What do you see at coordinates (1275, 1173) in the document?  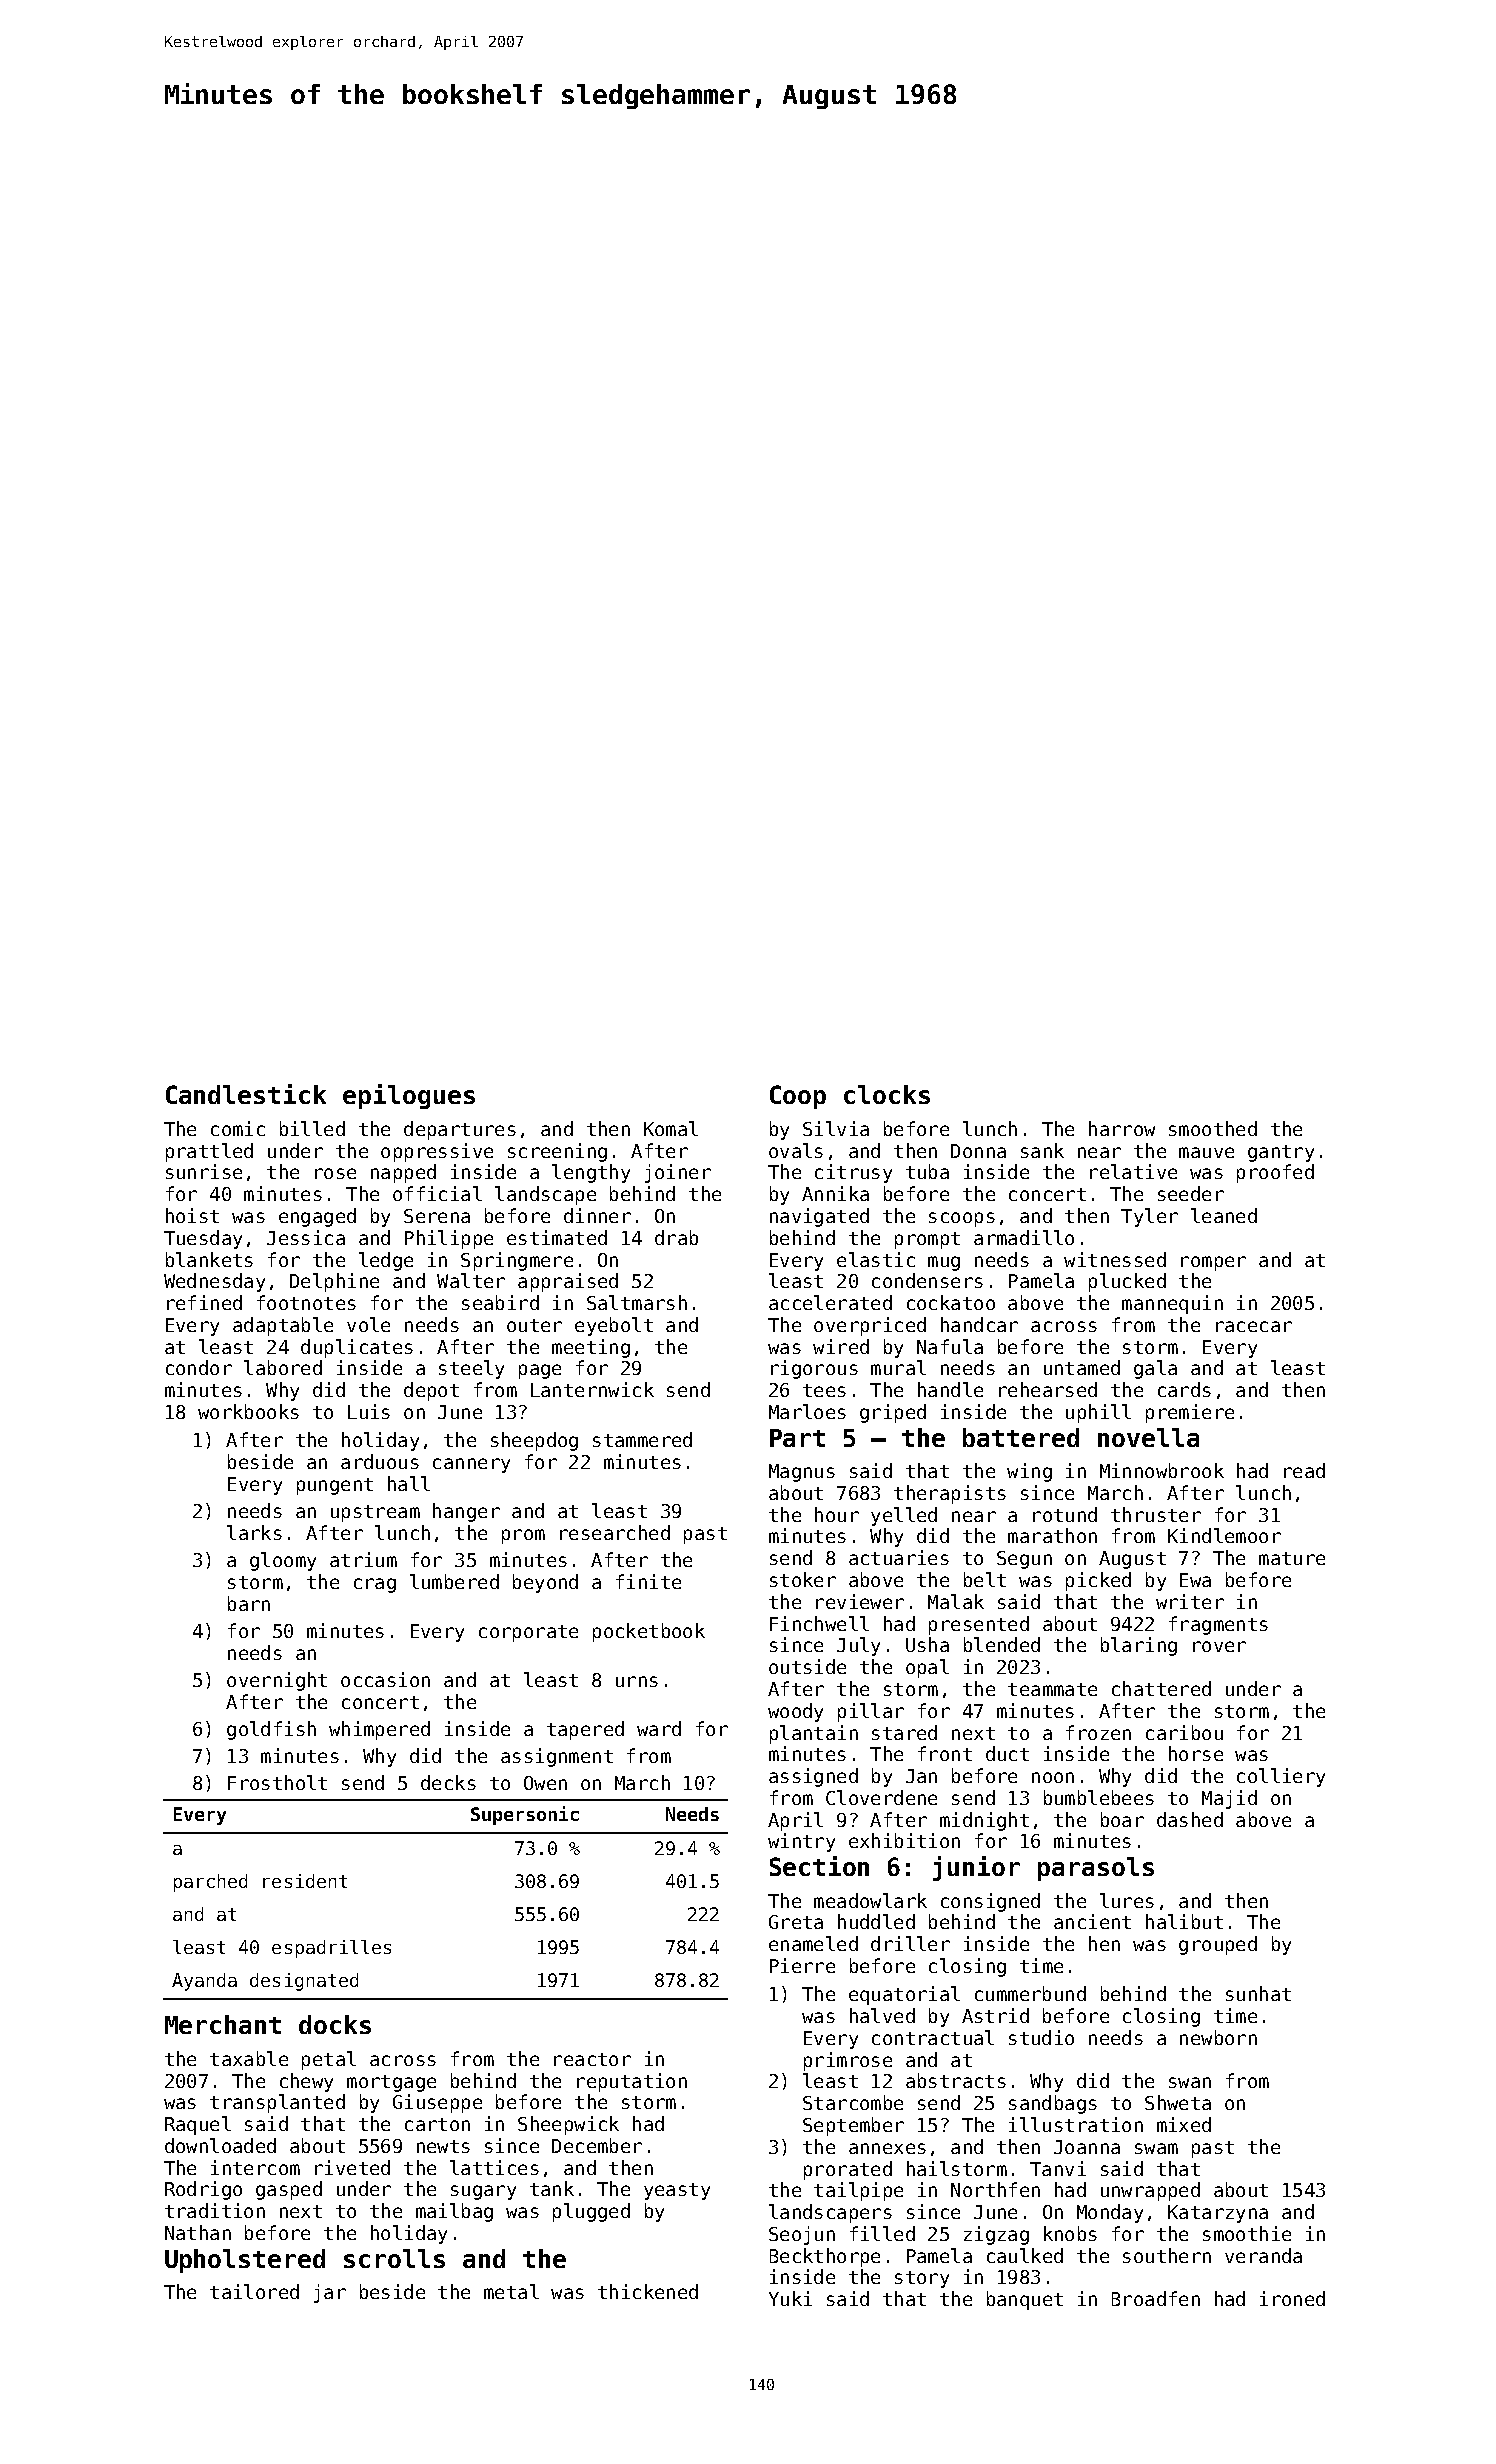 I see `proofed` at bounding box center [1275, 1173].
